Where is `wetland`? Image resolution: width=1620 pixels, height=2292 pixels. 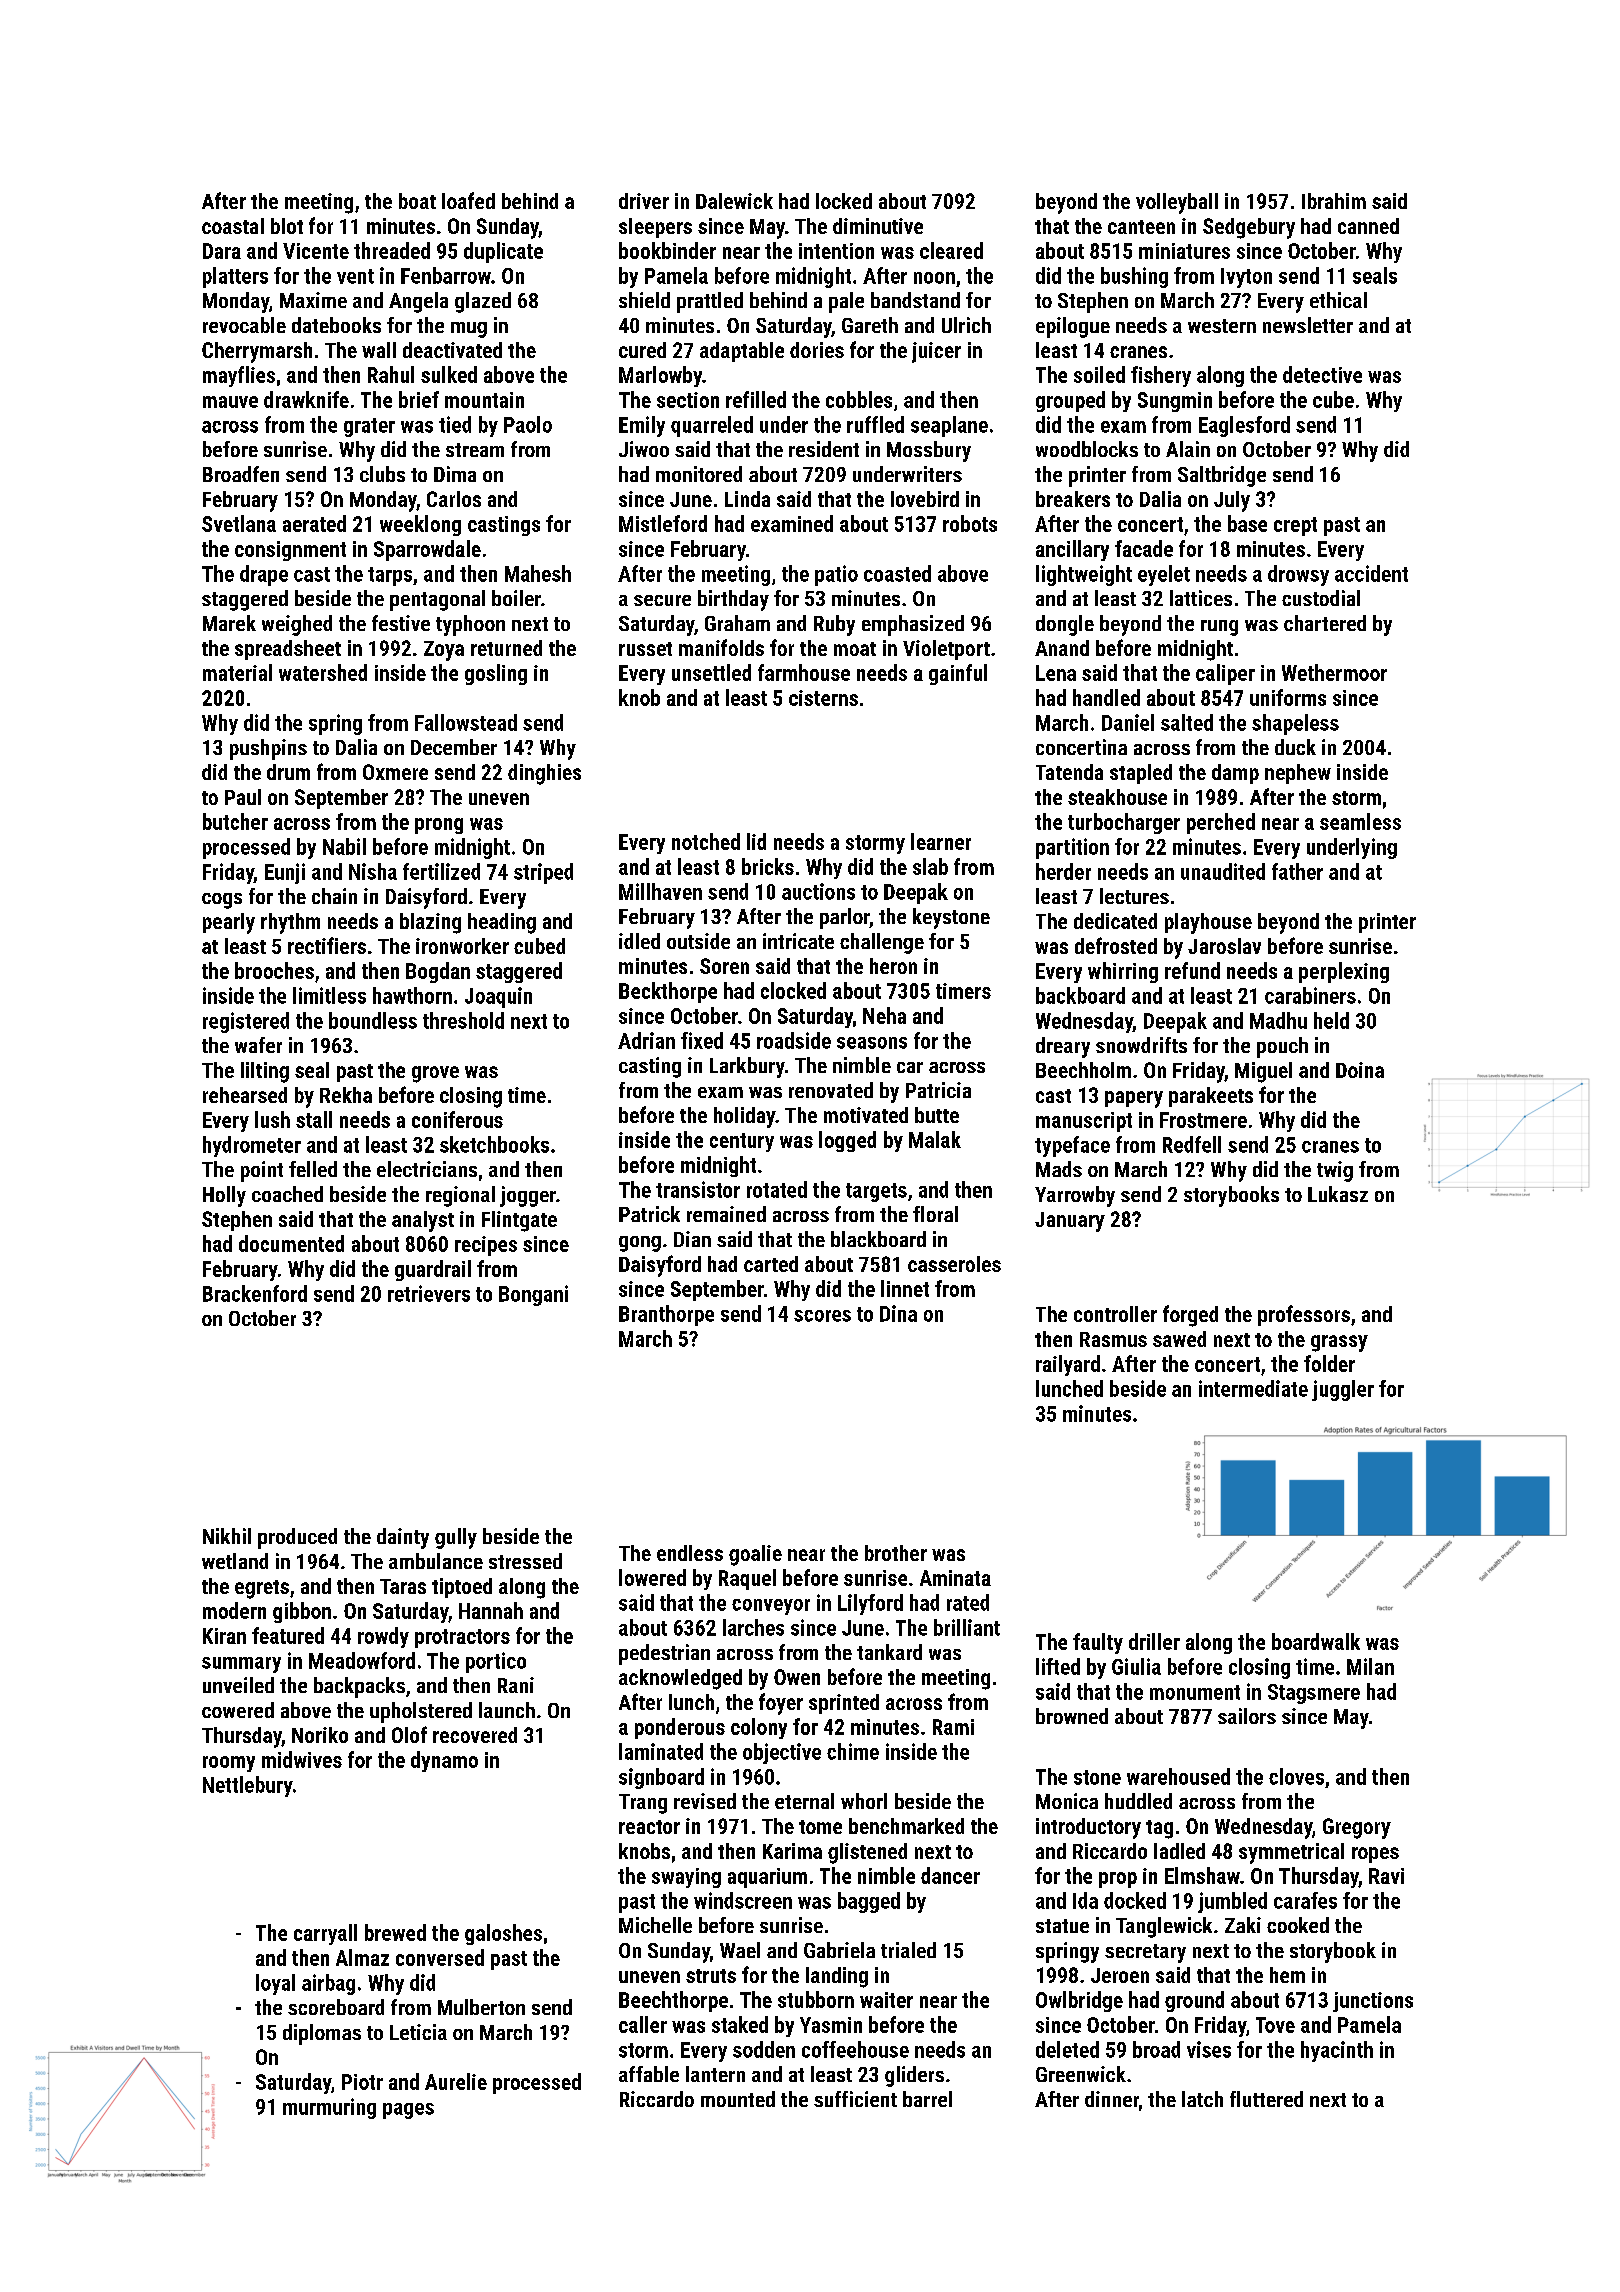
wetland is located at coordinates (235, 1561).
